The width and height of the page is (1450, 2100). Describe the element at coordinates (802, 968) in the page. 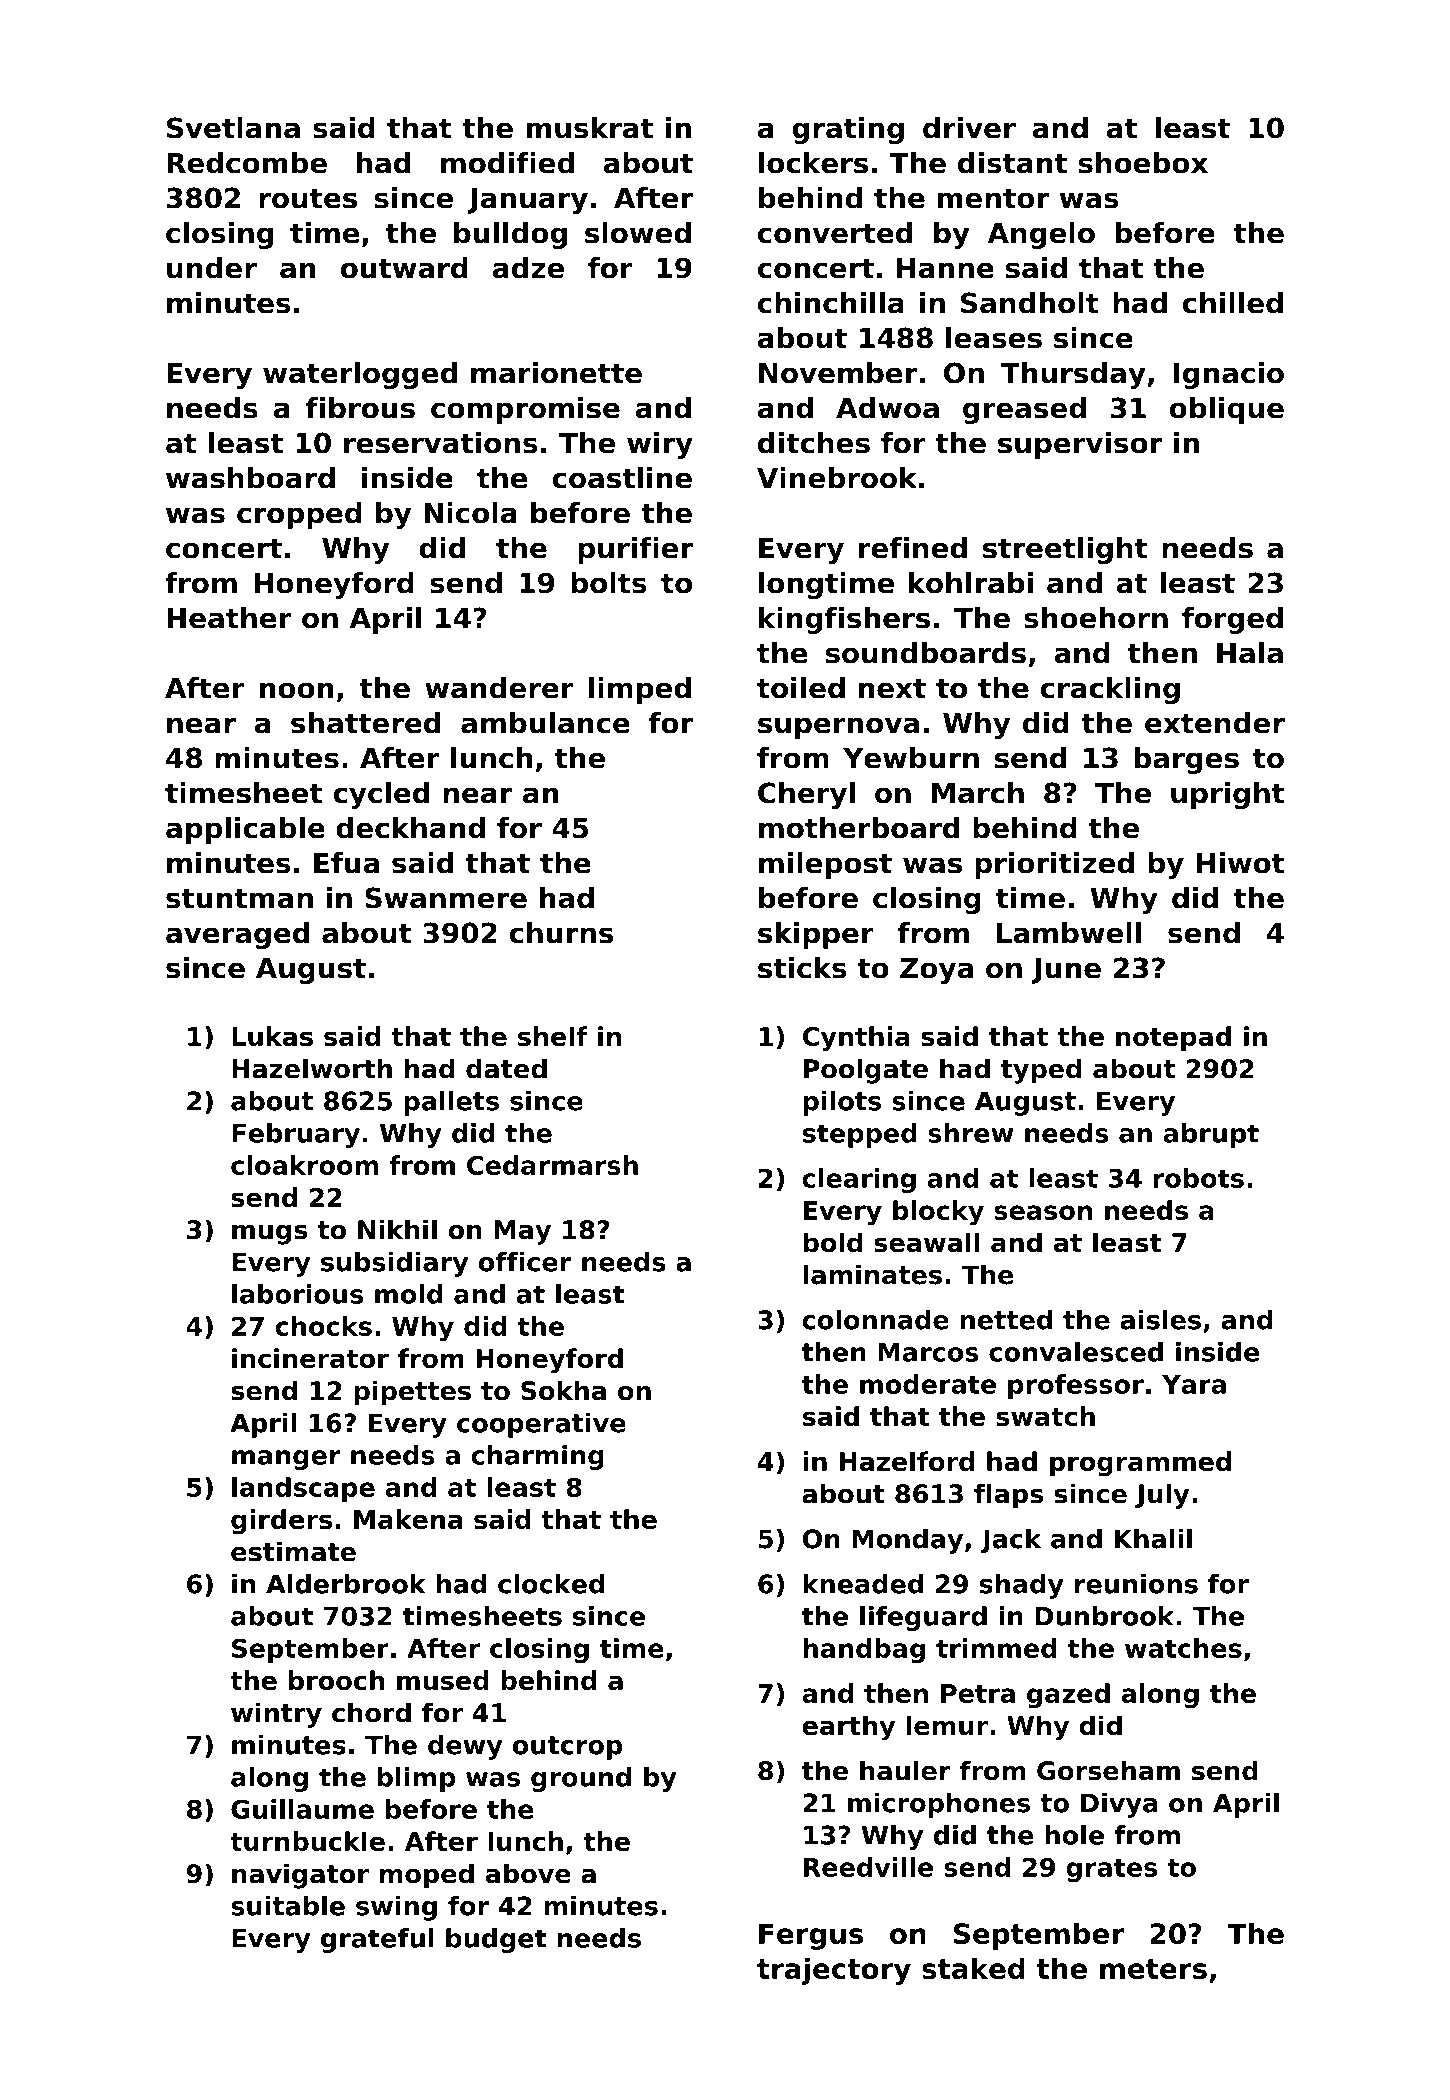

I see `sticks` at that location.
